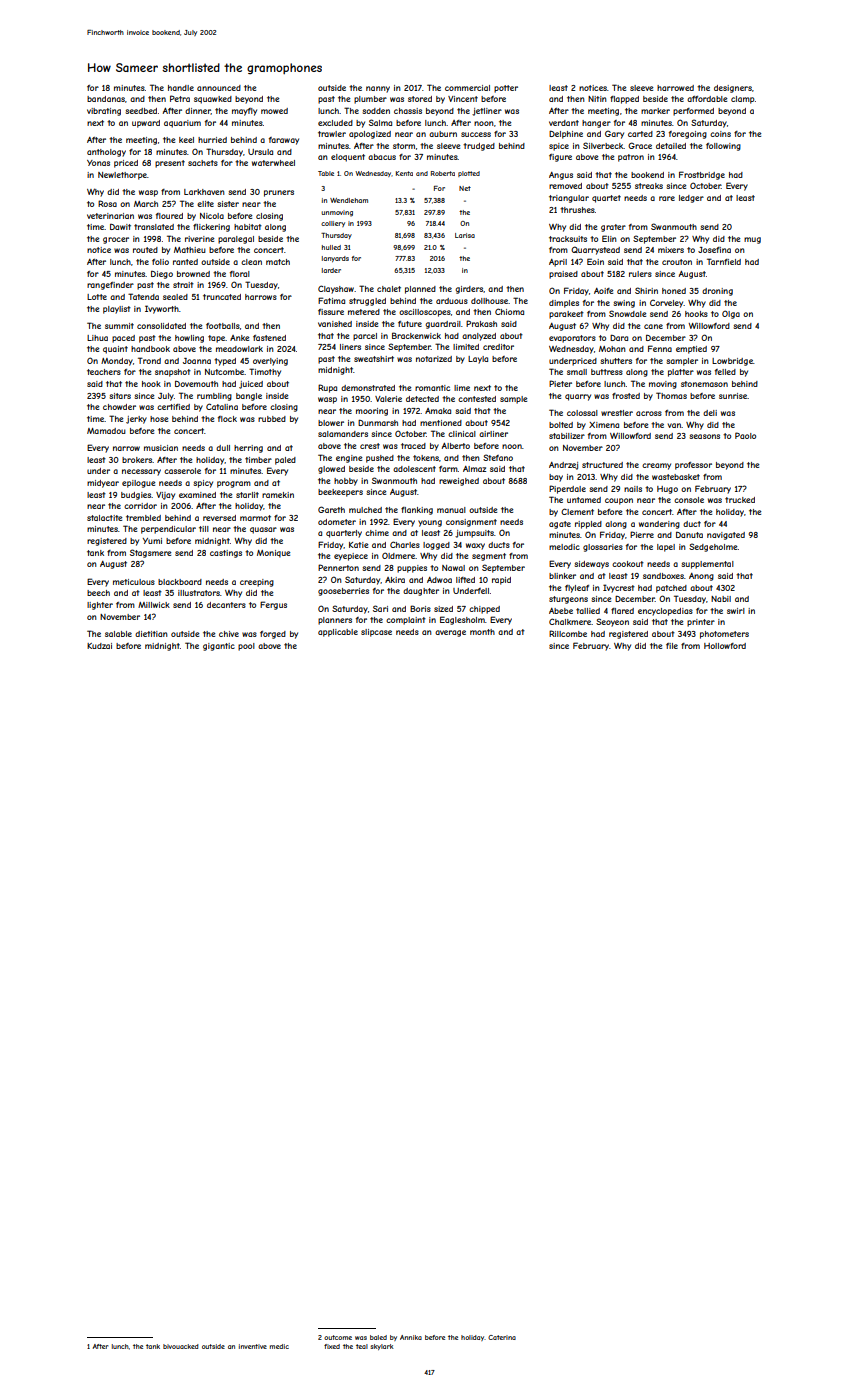  I want to click on average, so click(450, 633).
